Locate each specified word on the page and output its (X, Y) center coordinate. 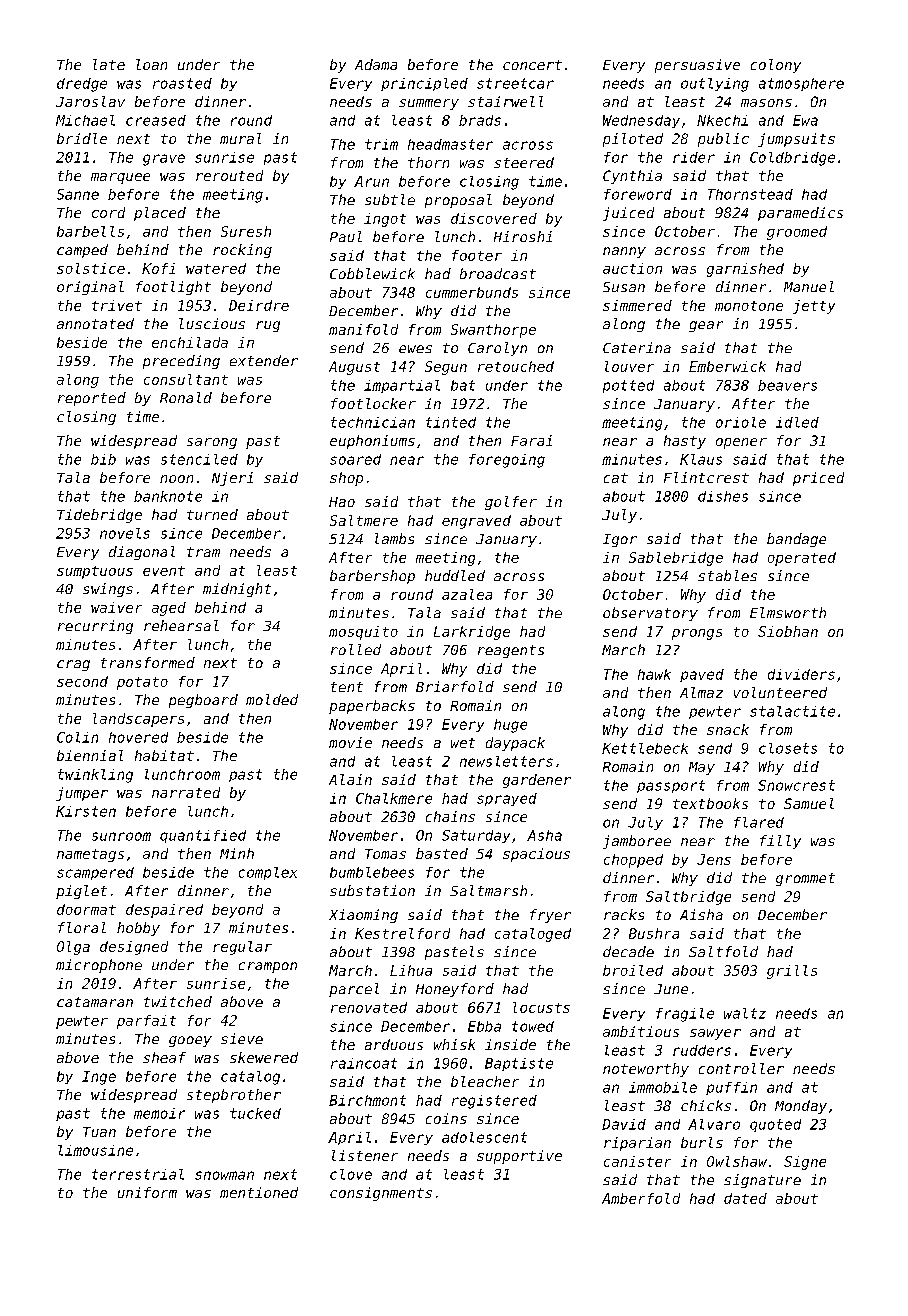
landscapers (138, 720)
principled (424, 84)
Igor (620, 540)
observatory (650, 614)
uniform (147, 1192)
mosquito (363, 633)
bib (103, 459)
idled (797, 422)
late (109, 64)
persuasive (697, 66)
